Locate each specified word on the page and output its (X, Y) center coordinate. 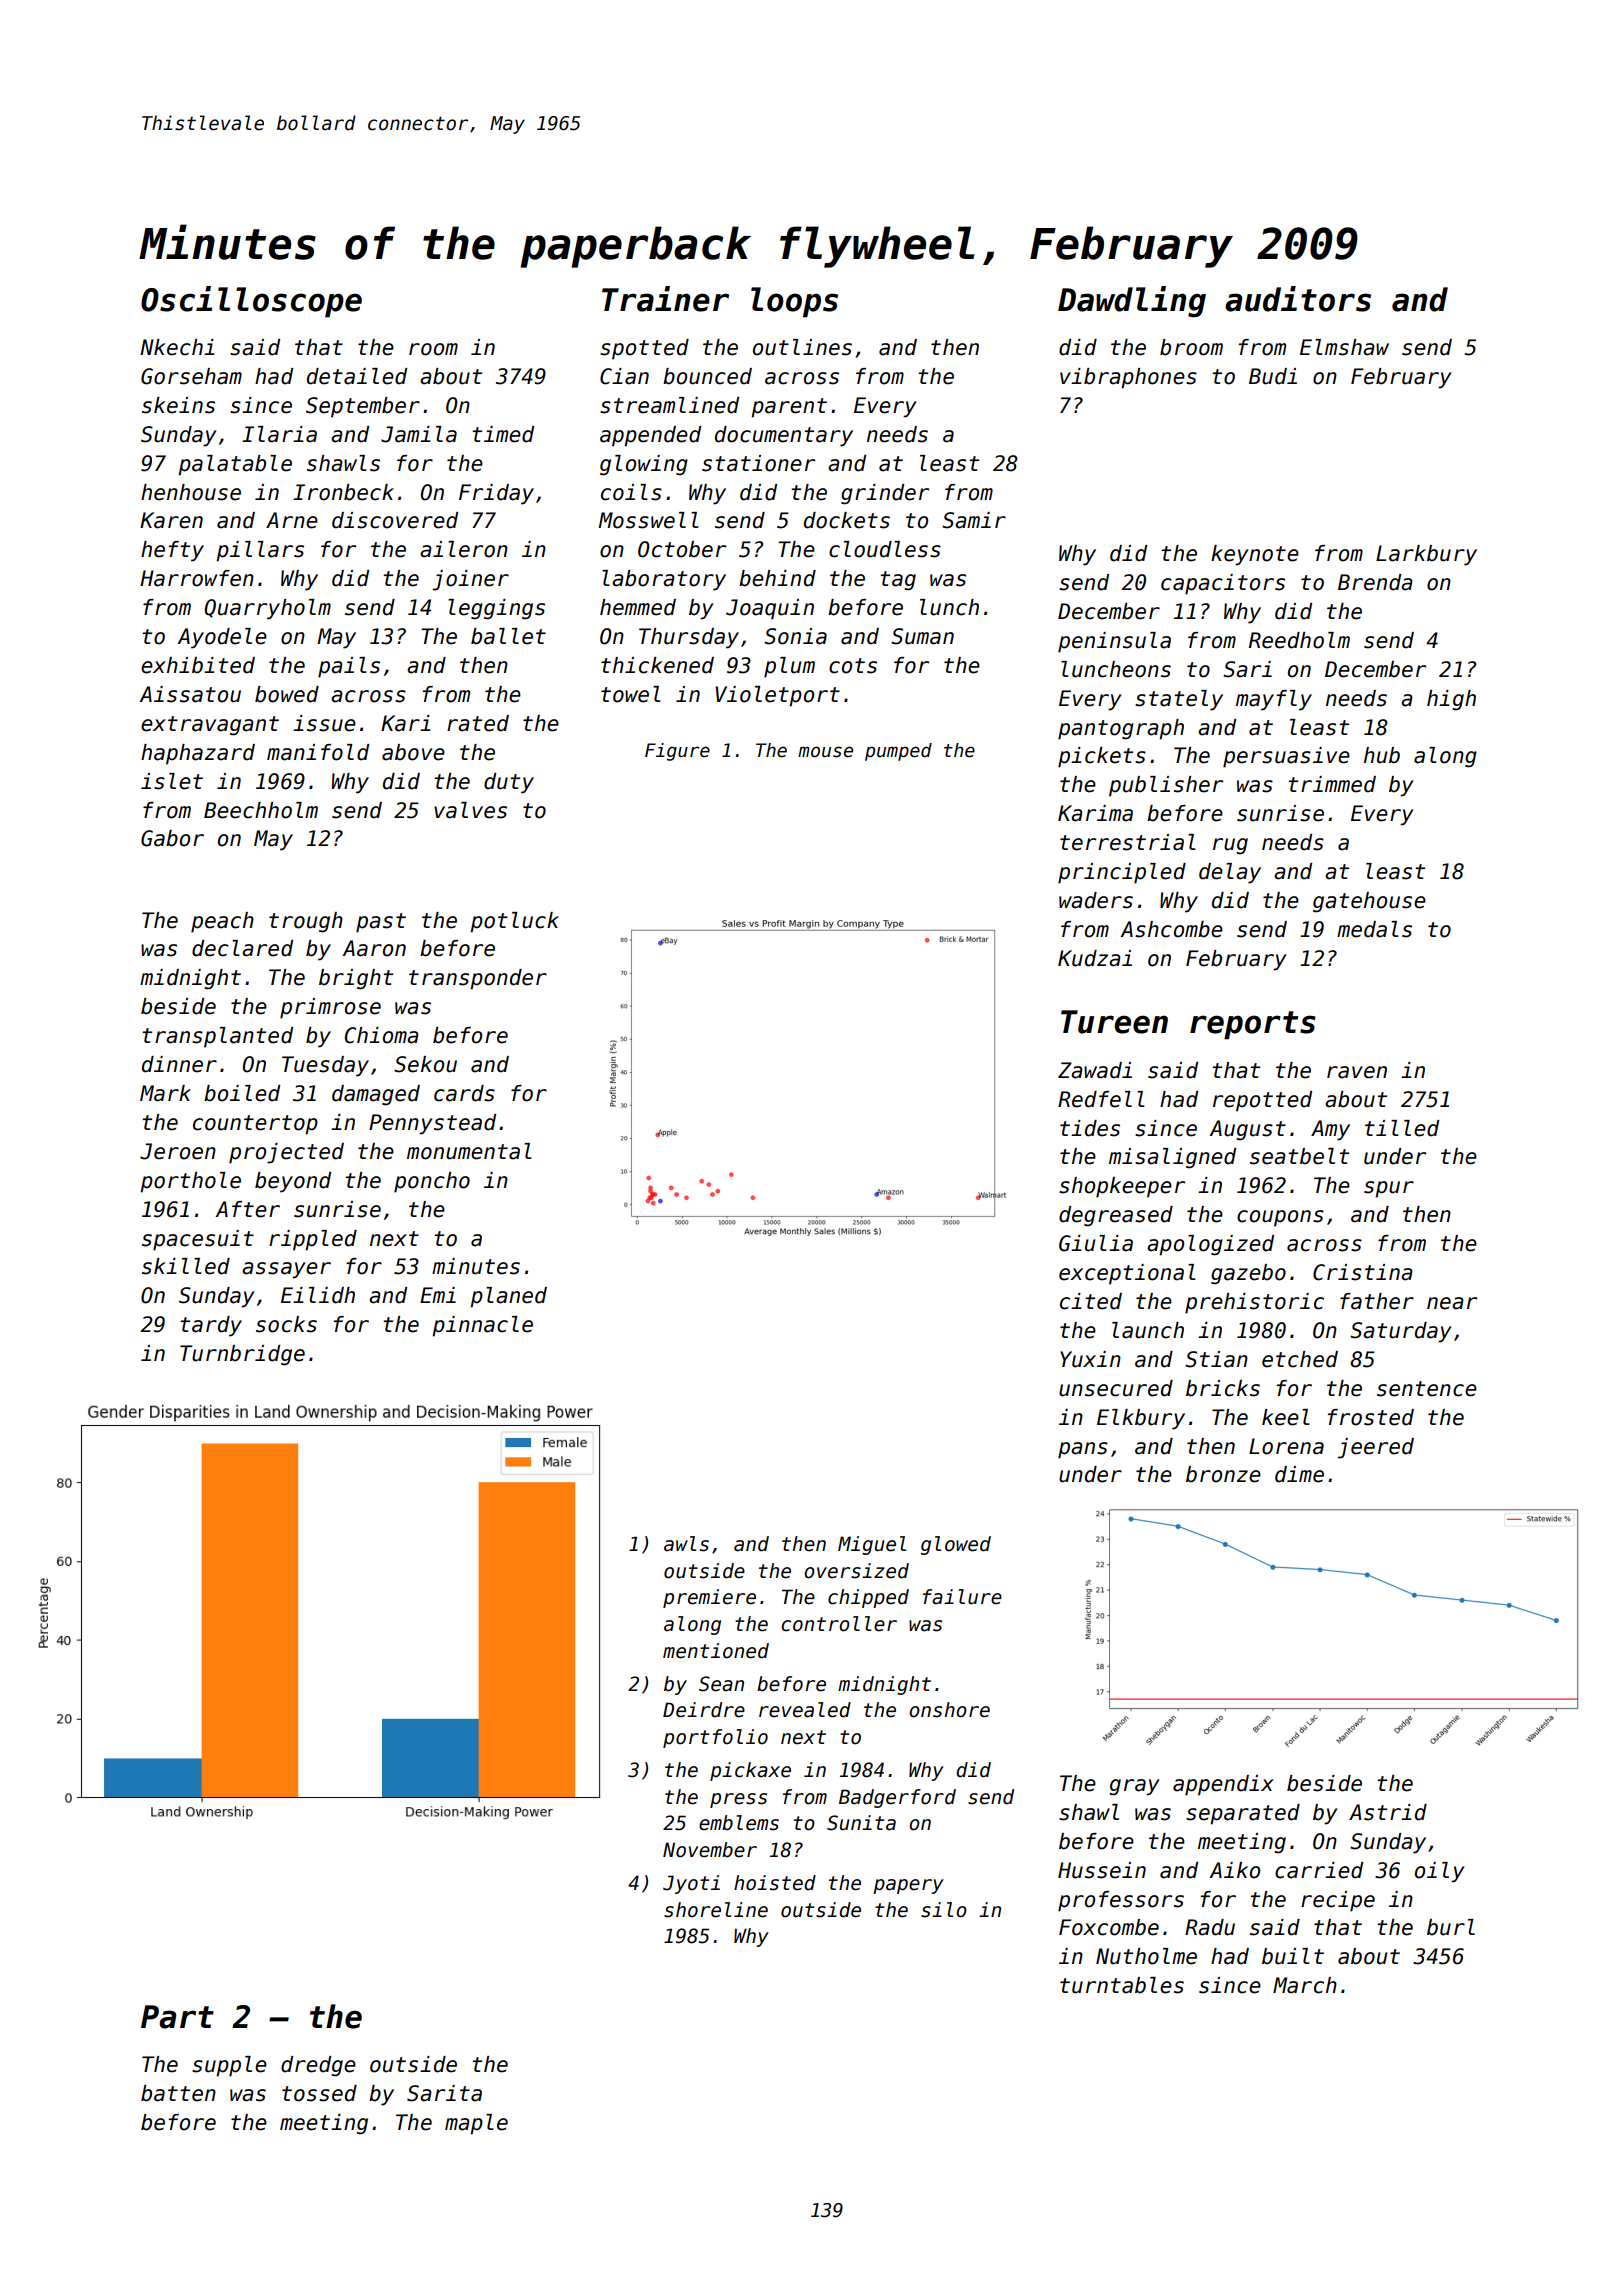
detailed (357, 376)
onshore (949, 1710)
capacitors (1223, 584)
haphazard (198, 754)
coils (631, 492)
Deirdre (704, 1710)
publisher (1166, 786)
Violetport (777, 696)
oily (1440, 1872)
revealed (805, 1710)
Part (177, 2017)
